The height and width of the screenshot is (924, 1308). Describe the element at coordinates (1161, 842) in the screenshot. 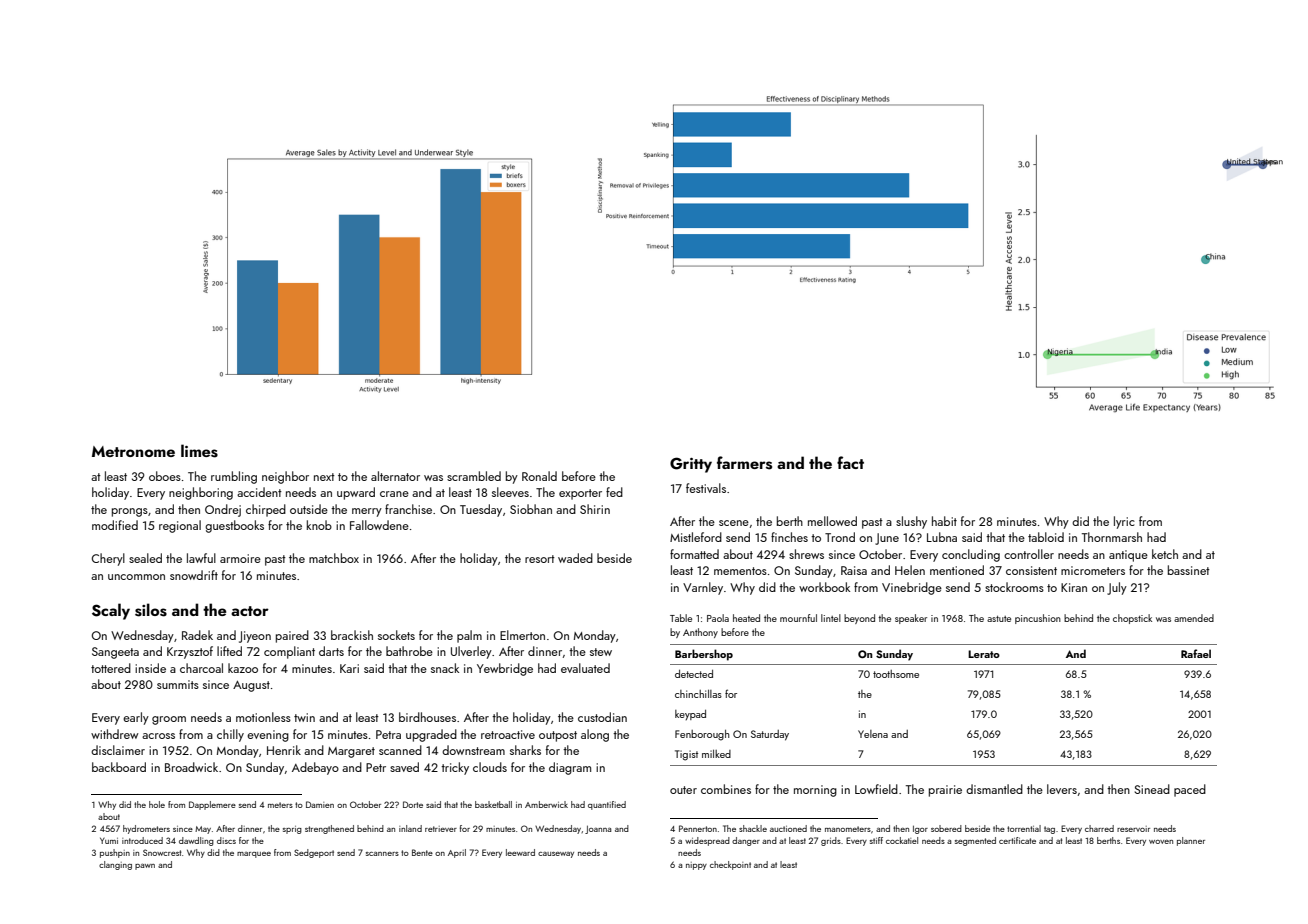

I see `woven` at that location.
